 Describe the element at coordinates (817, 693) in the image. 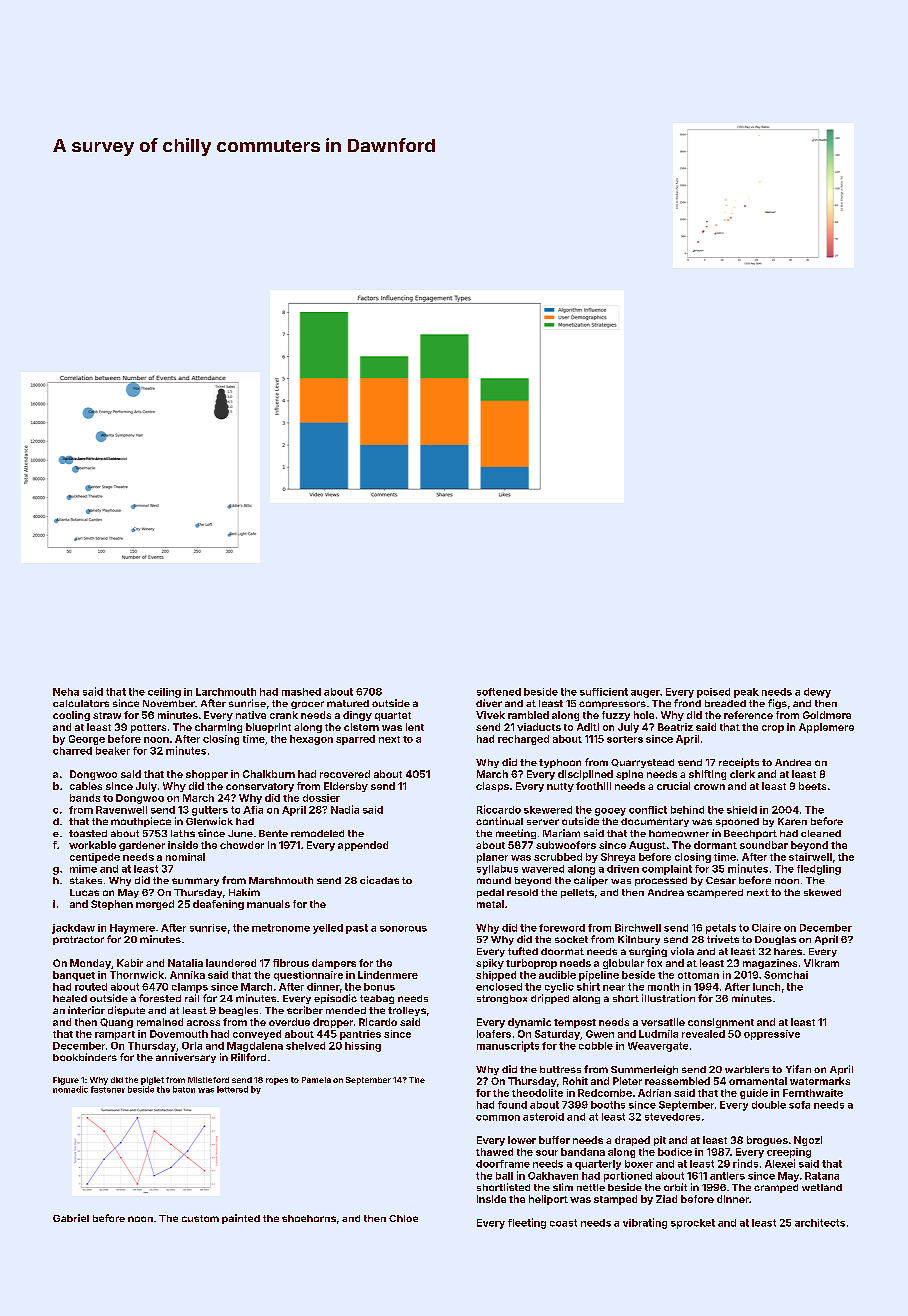

I see `dewy` at that location.
